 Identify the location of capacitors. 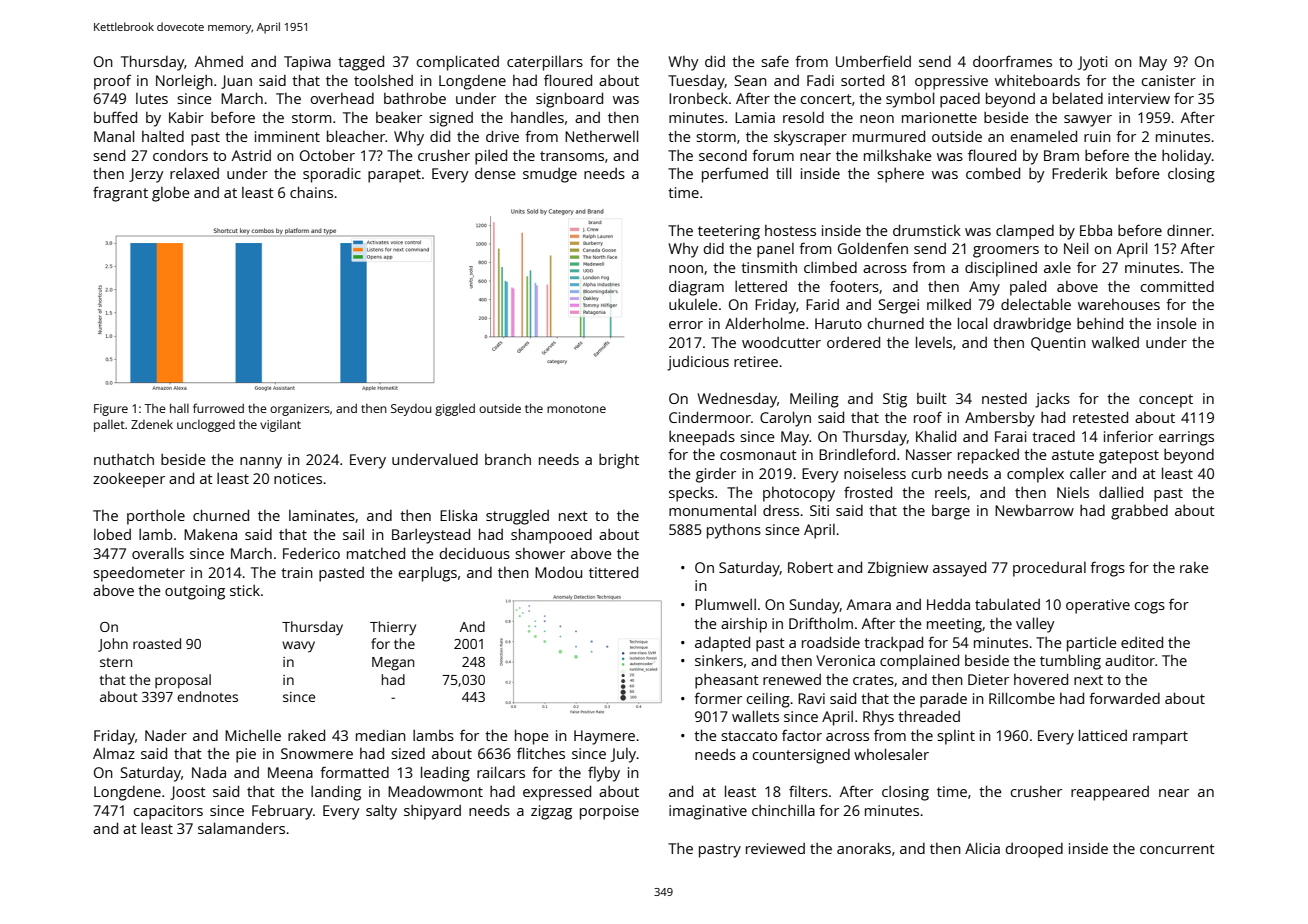
(168, 812).
